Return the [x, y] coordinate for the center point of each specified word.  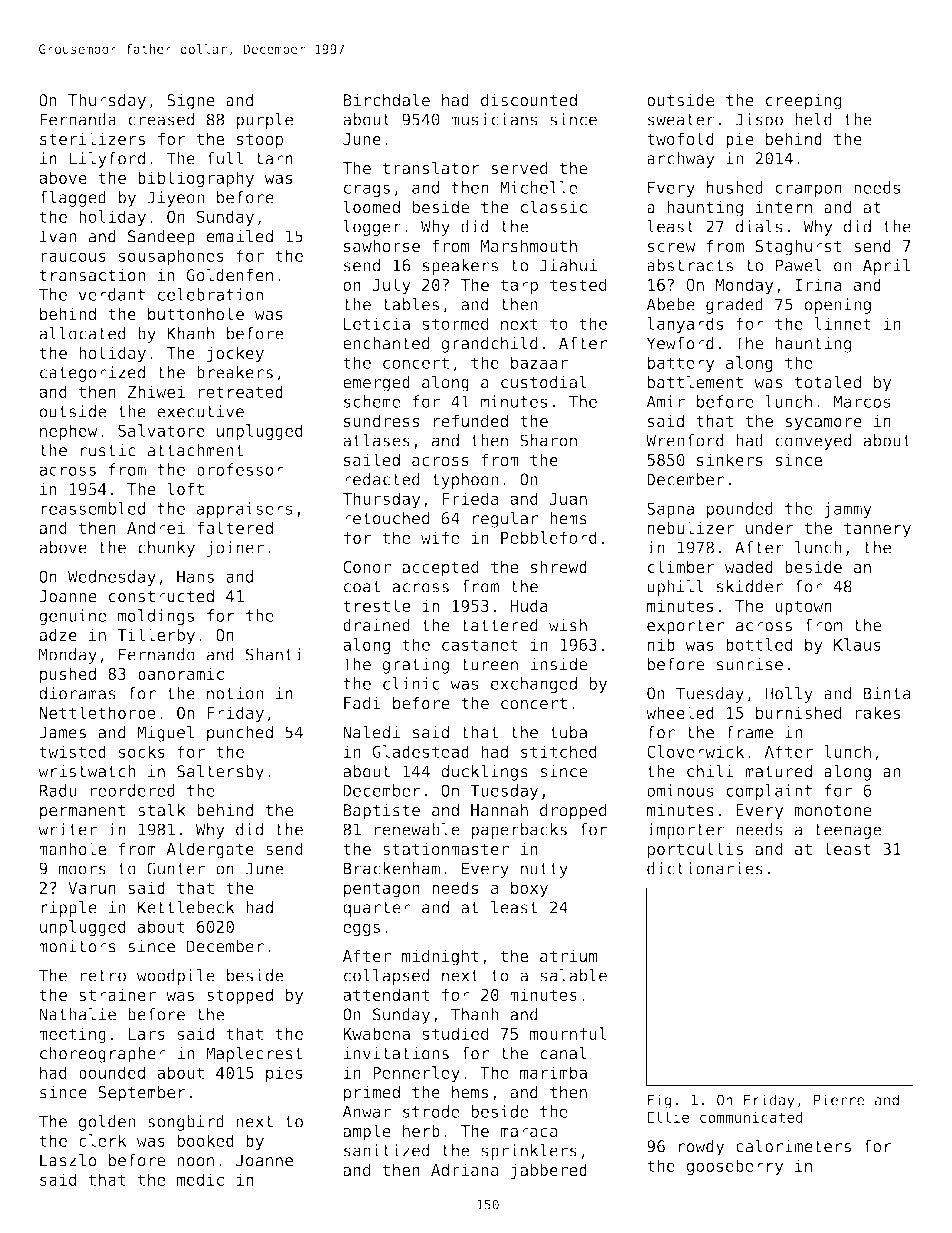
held [813, 119]
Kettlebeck [186, 907]
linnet [842, 323]
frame [749, 732]
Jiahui [568, 265]
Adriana [465, 1169]
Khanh [190, 333]
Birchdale [386, 100]
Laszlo [68, 1160]
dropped [573, 811]
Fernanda [78, 119]
